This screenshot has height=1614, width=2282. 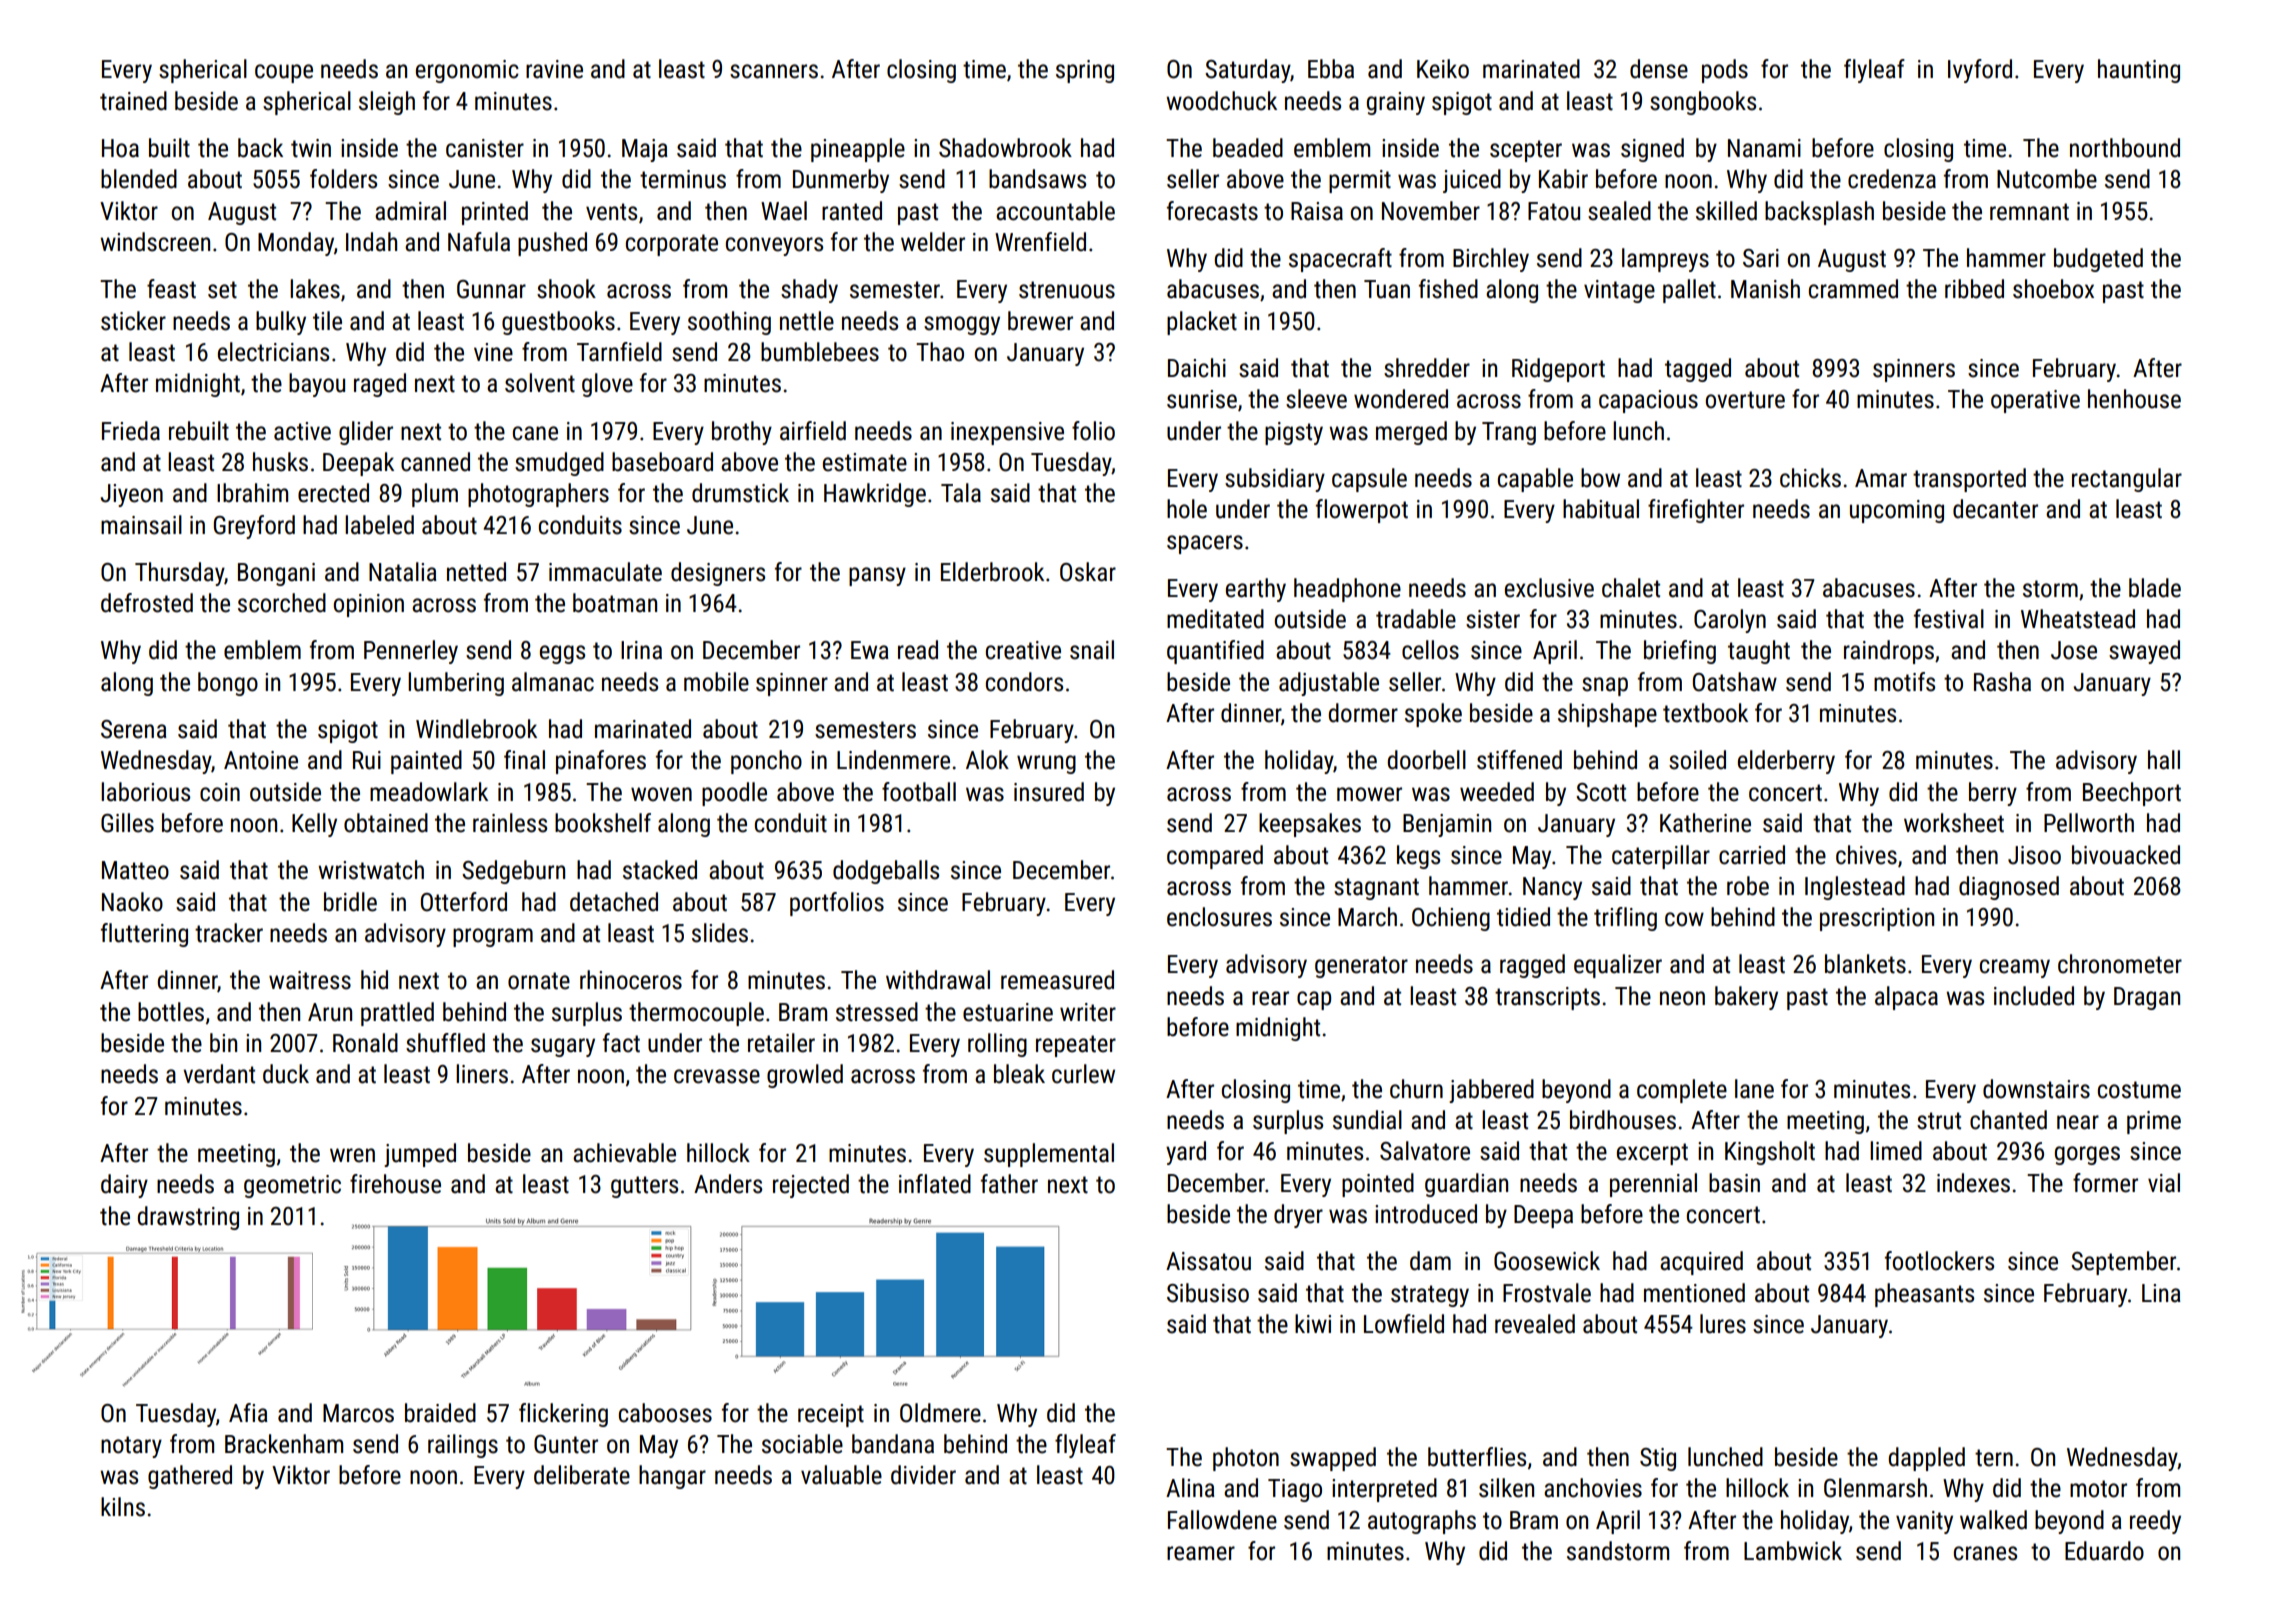 What do you see at coordinates (2053, 289) in the screenshot?
I see `shoebox` at bounding box center [2053, 289].
